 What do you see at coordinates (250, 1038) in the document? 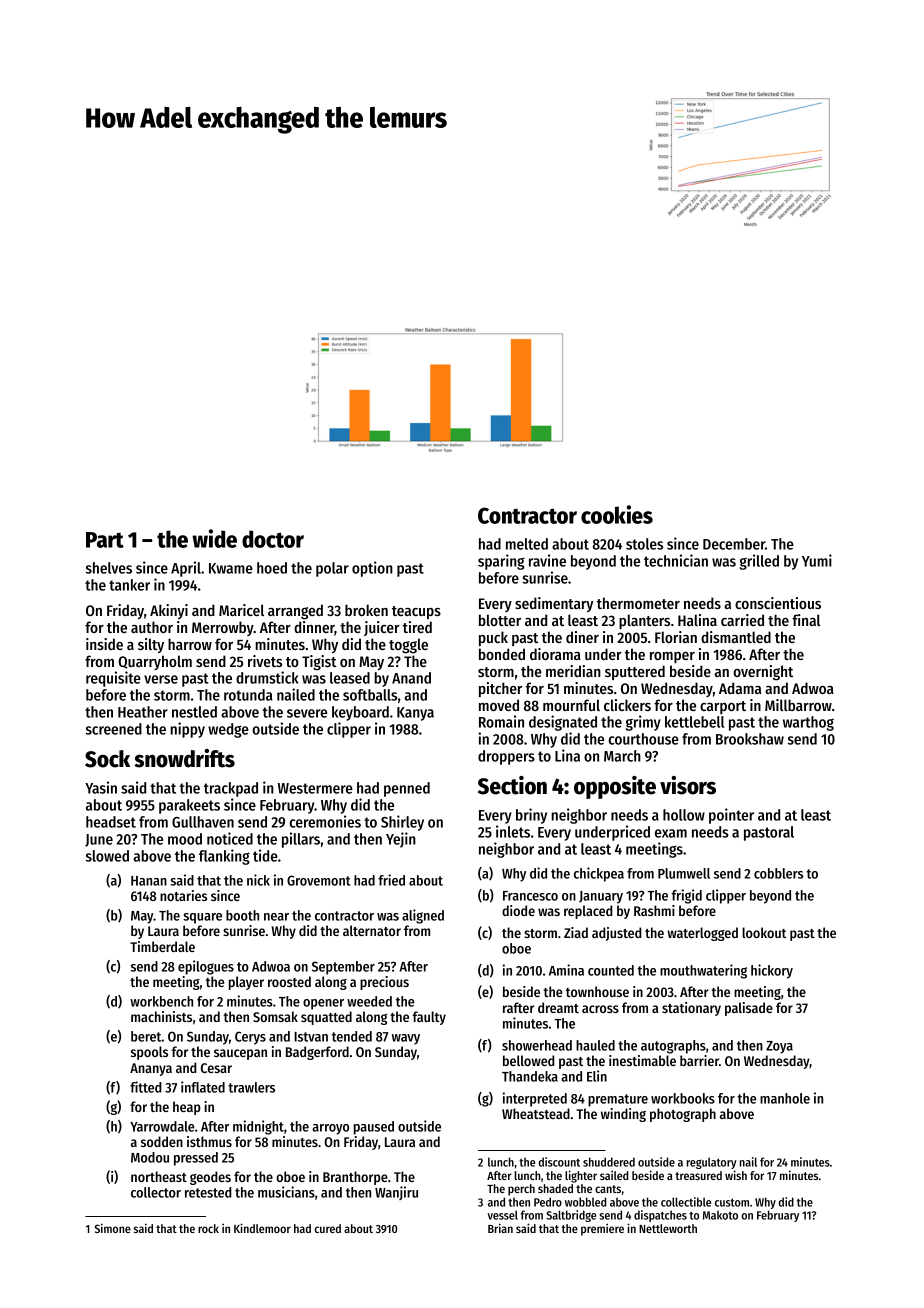
I see `Cerys` at bounding box center [250, 1038].
